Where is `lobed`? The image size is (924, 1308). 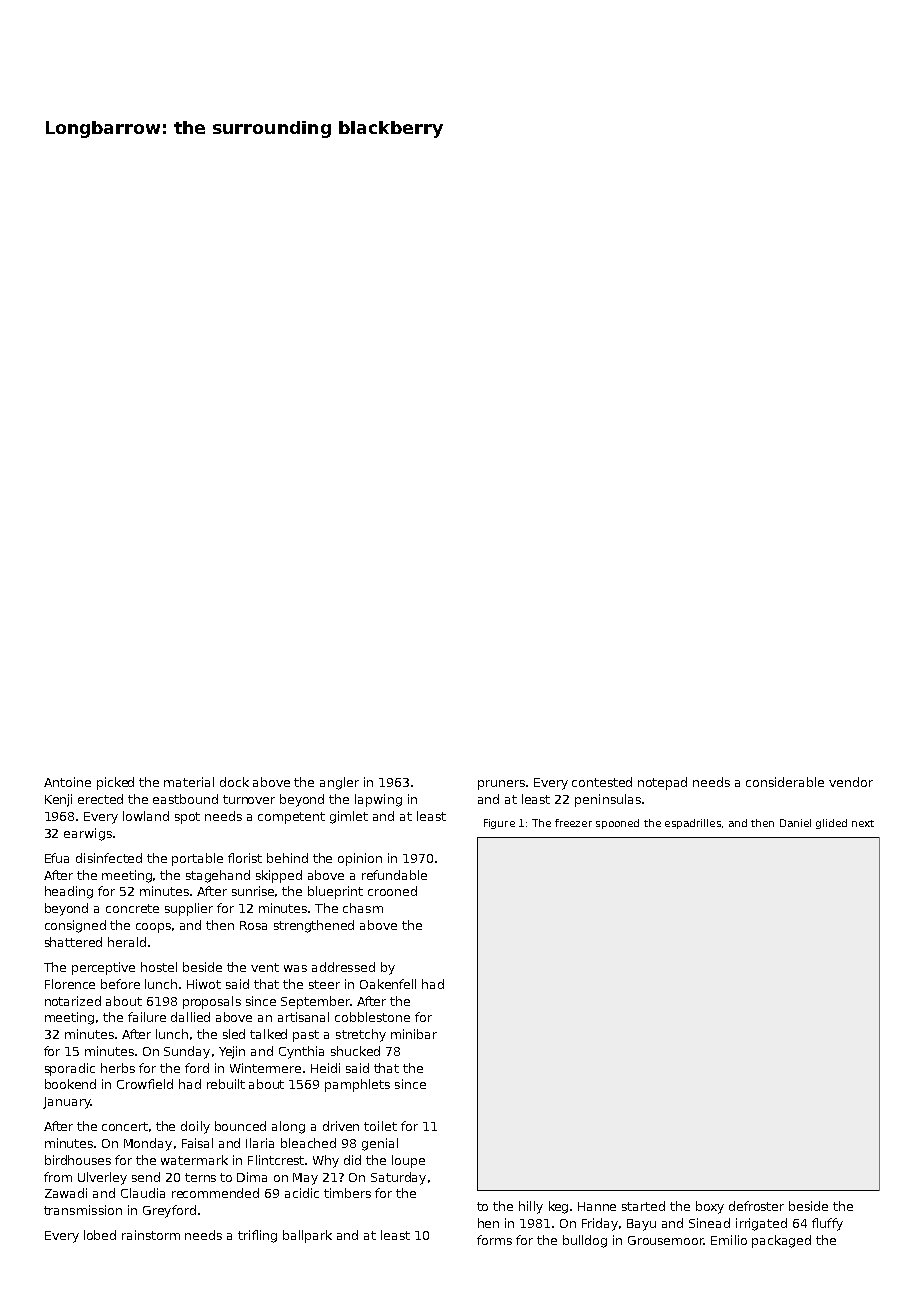 lobed is located at coordinates (100, 1235).
